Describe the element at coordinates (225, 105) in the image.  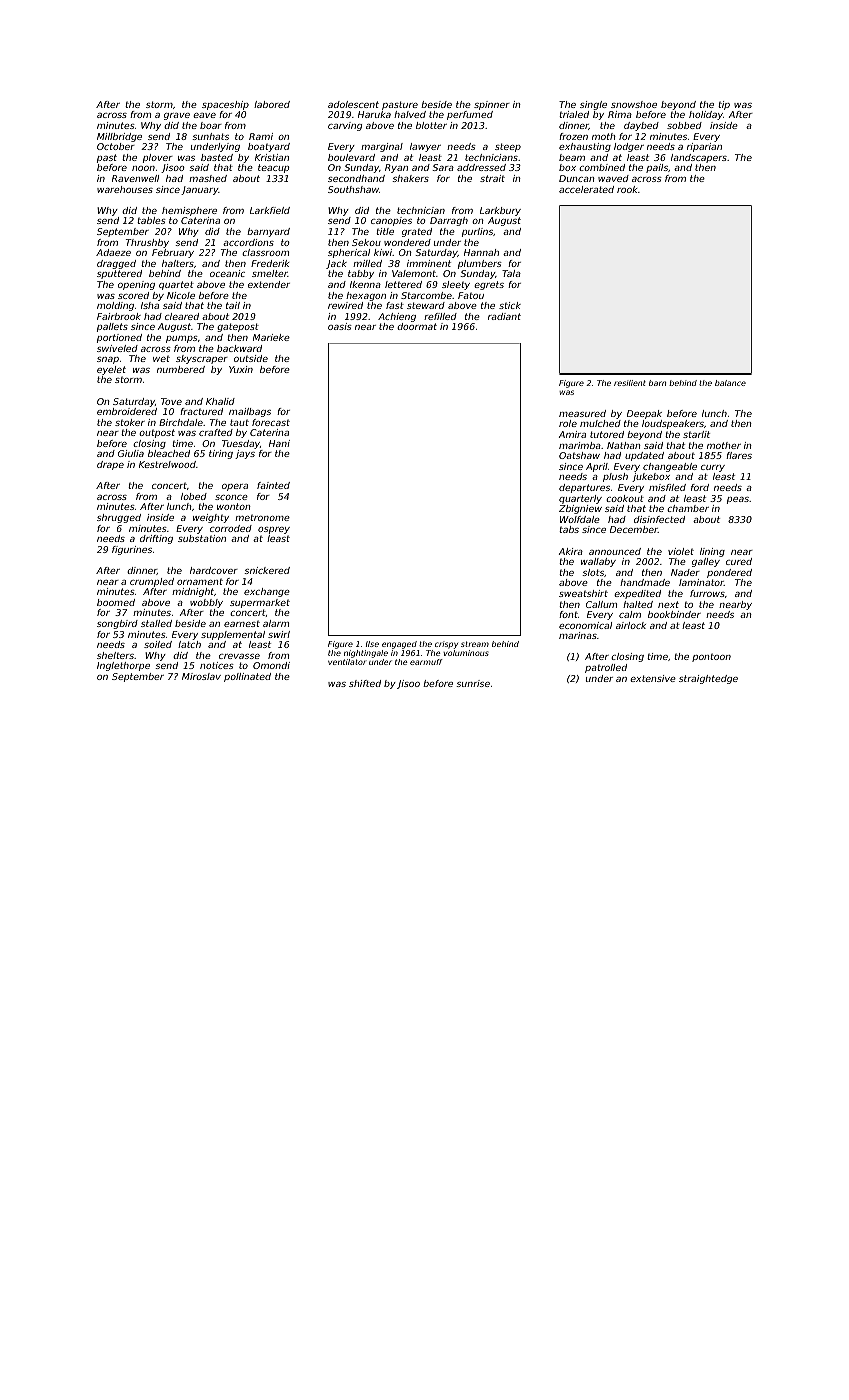
I see `spaceship` at that location.
